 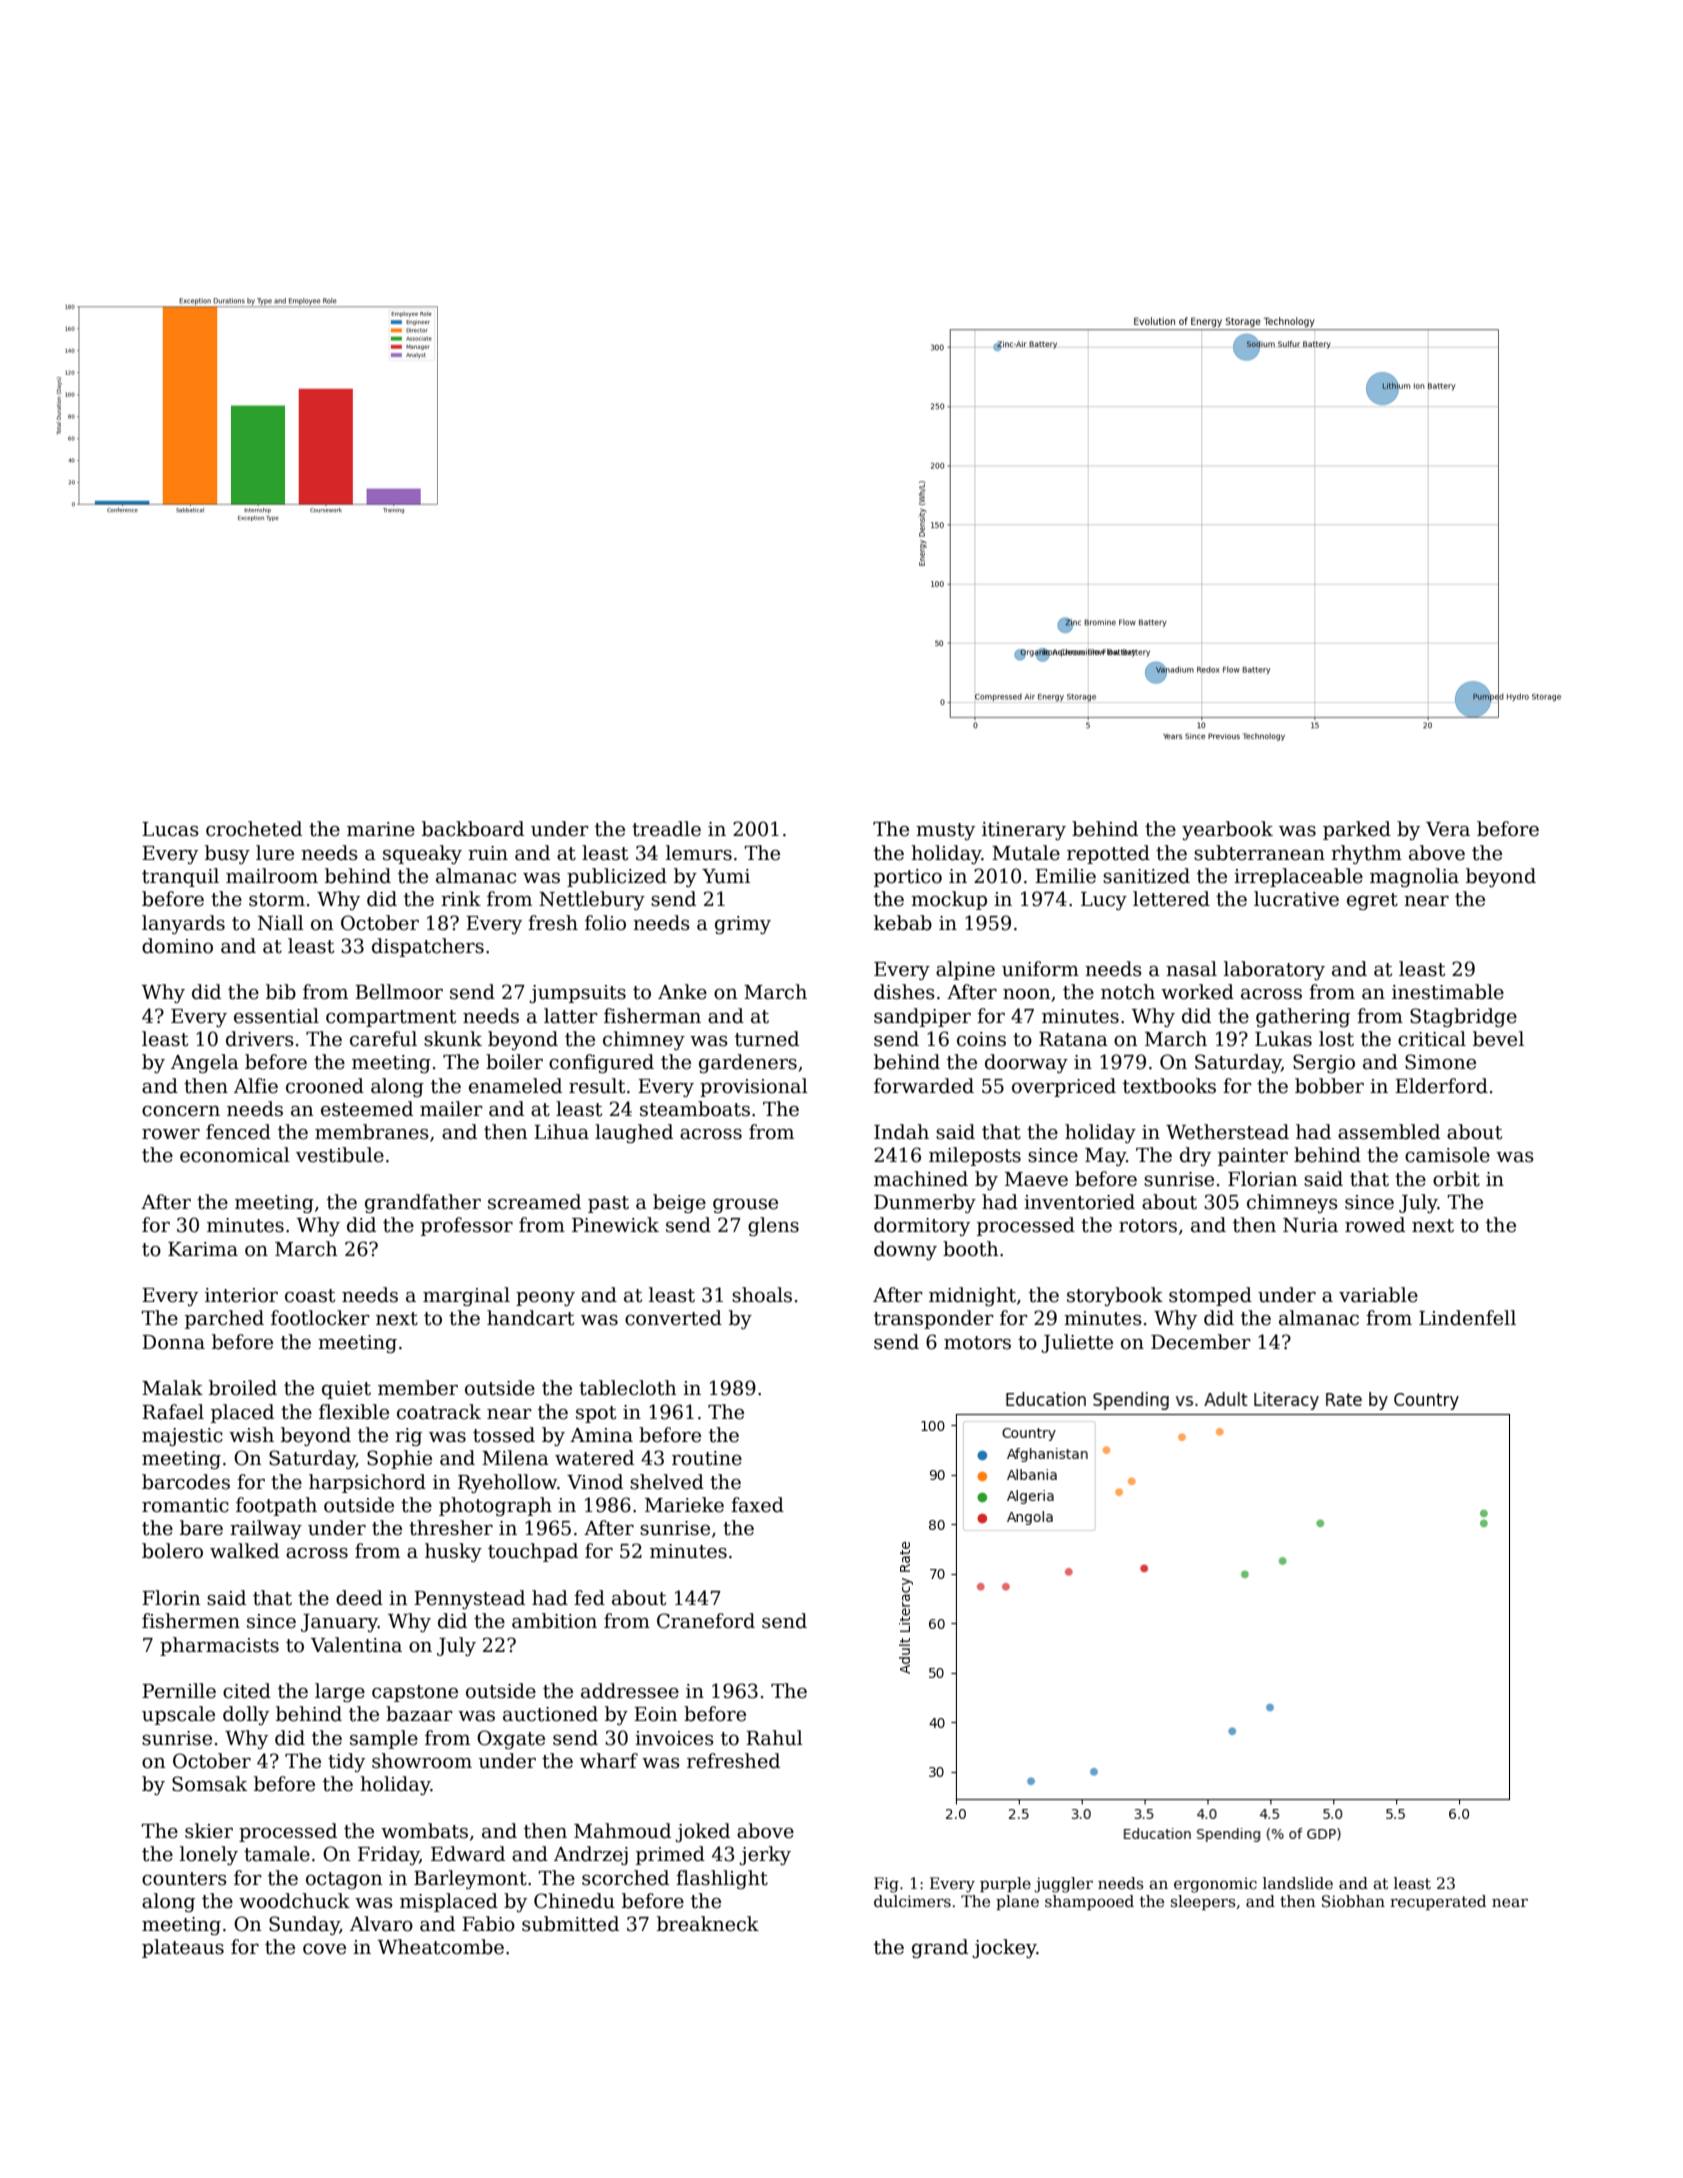 What do you see at coordinates (441, 1947) in the screenshot?
I see `Wheatcombe` at bounding box center [441, 1947].
